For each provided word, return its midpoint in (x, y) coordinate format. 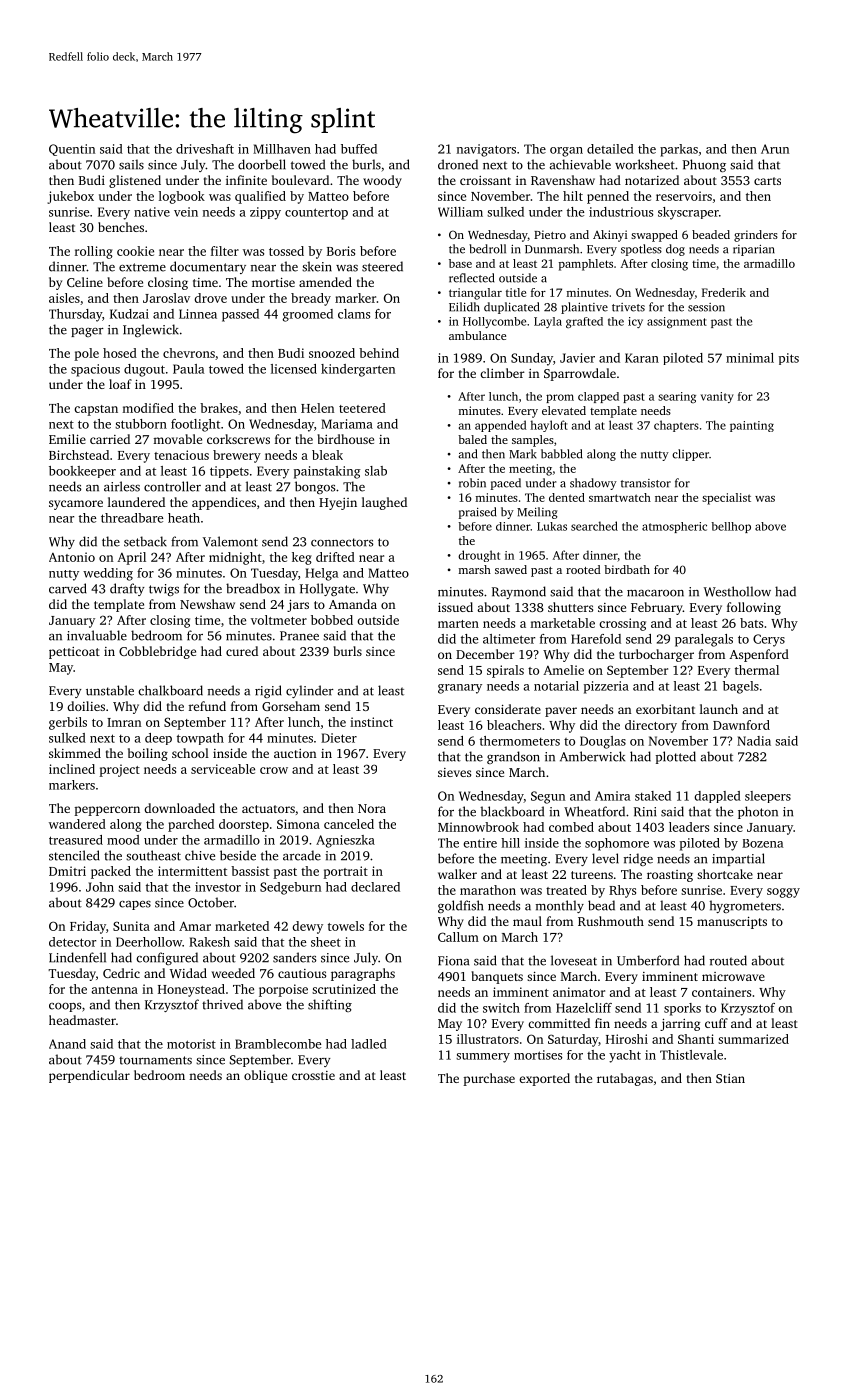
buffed (359, 149)
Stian (730, 1078)
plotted (676, 757)
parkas (679, 150)
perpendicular (89, 1076)
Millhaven (282, 149)
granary (460, 689)
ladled (369, 1044)
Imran (124, 722)
